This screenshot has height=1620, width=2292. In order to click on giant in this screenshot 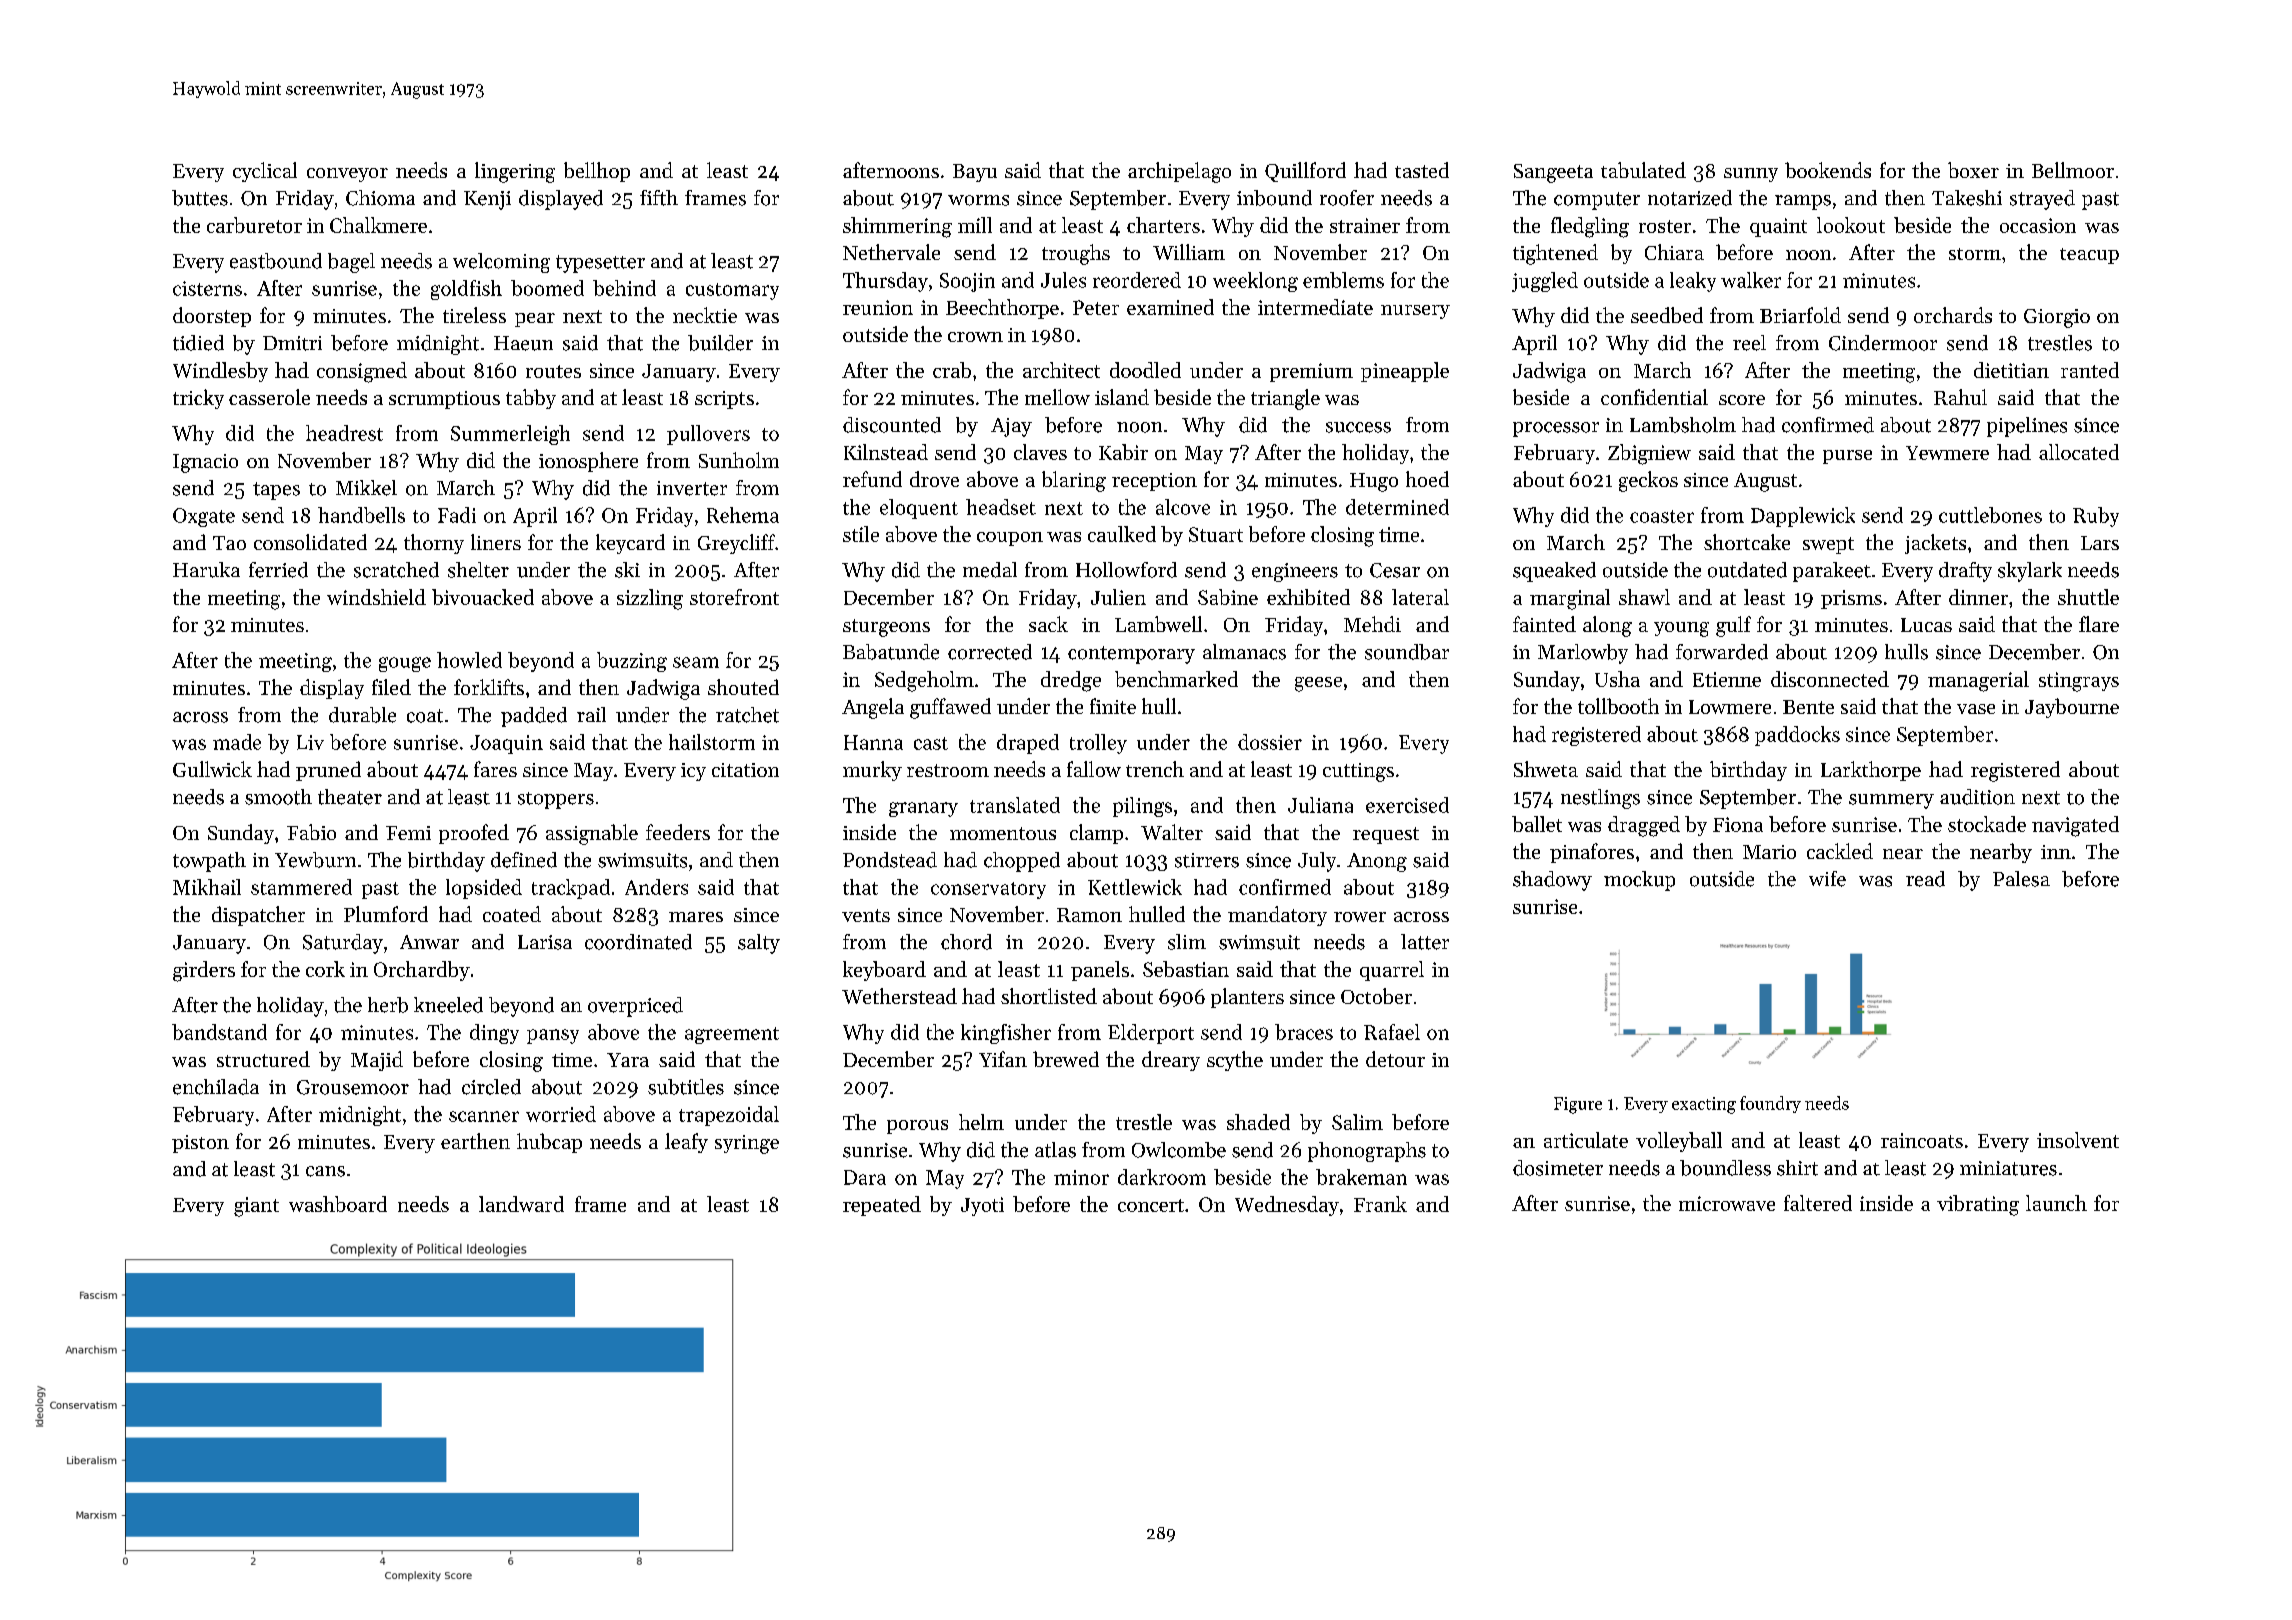, I will do `click(256, 1207)`.
